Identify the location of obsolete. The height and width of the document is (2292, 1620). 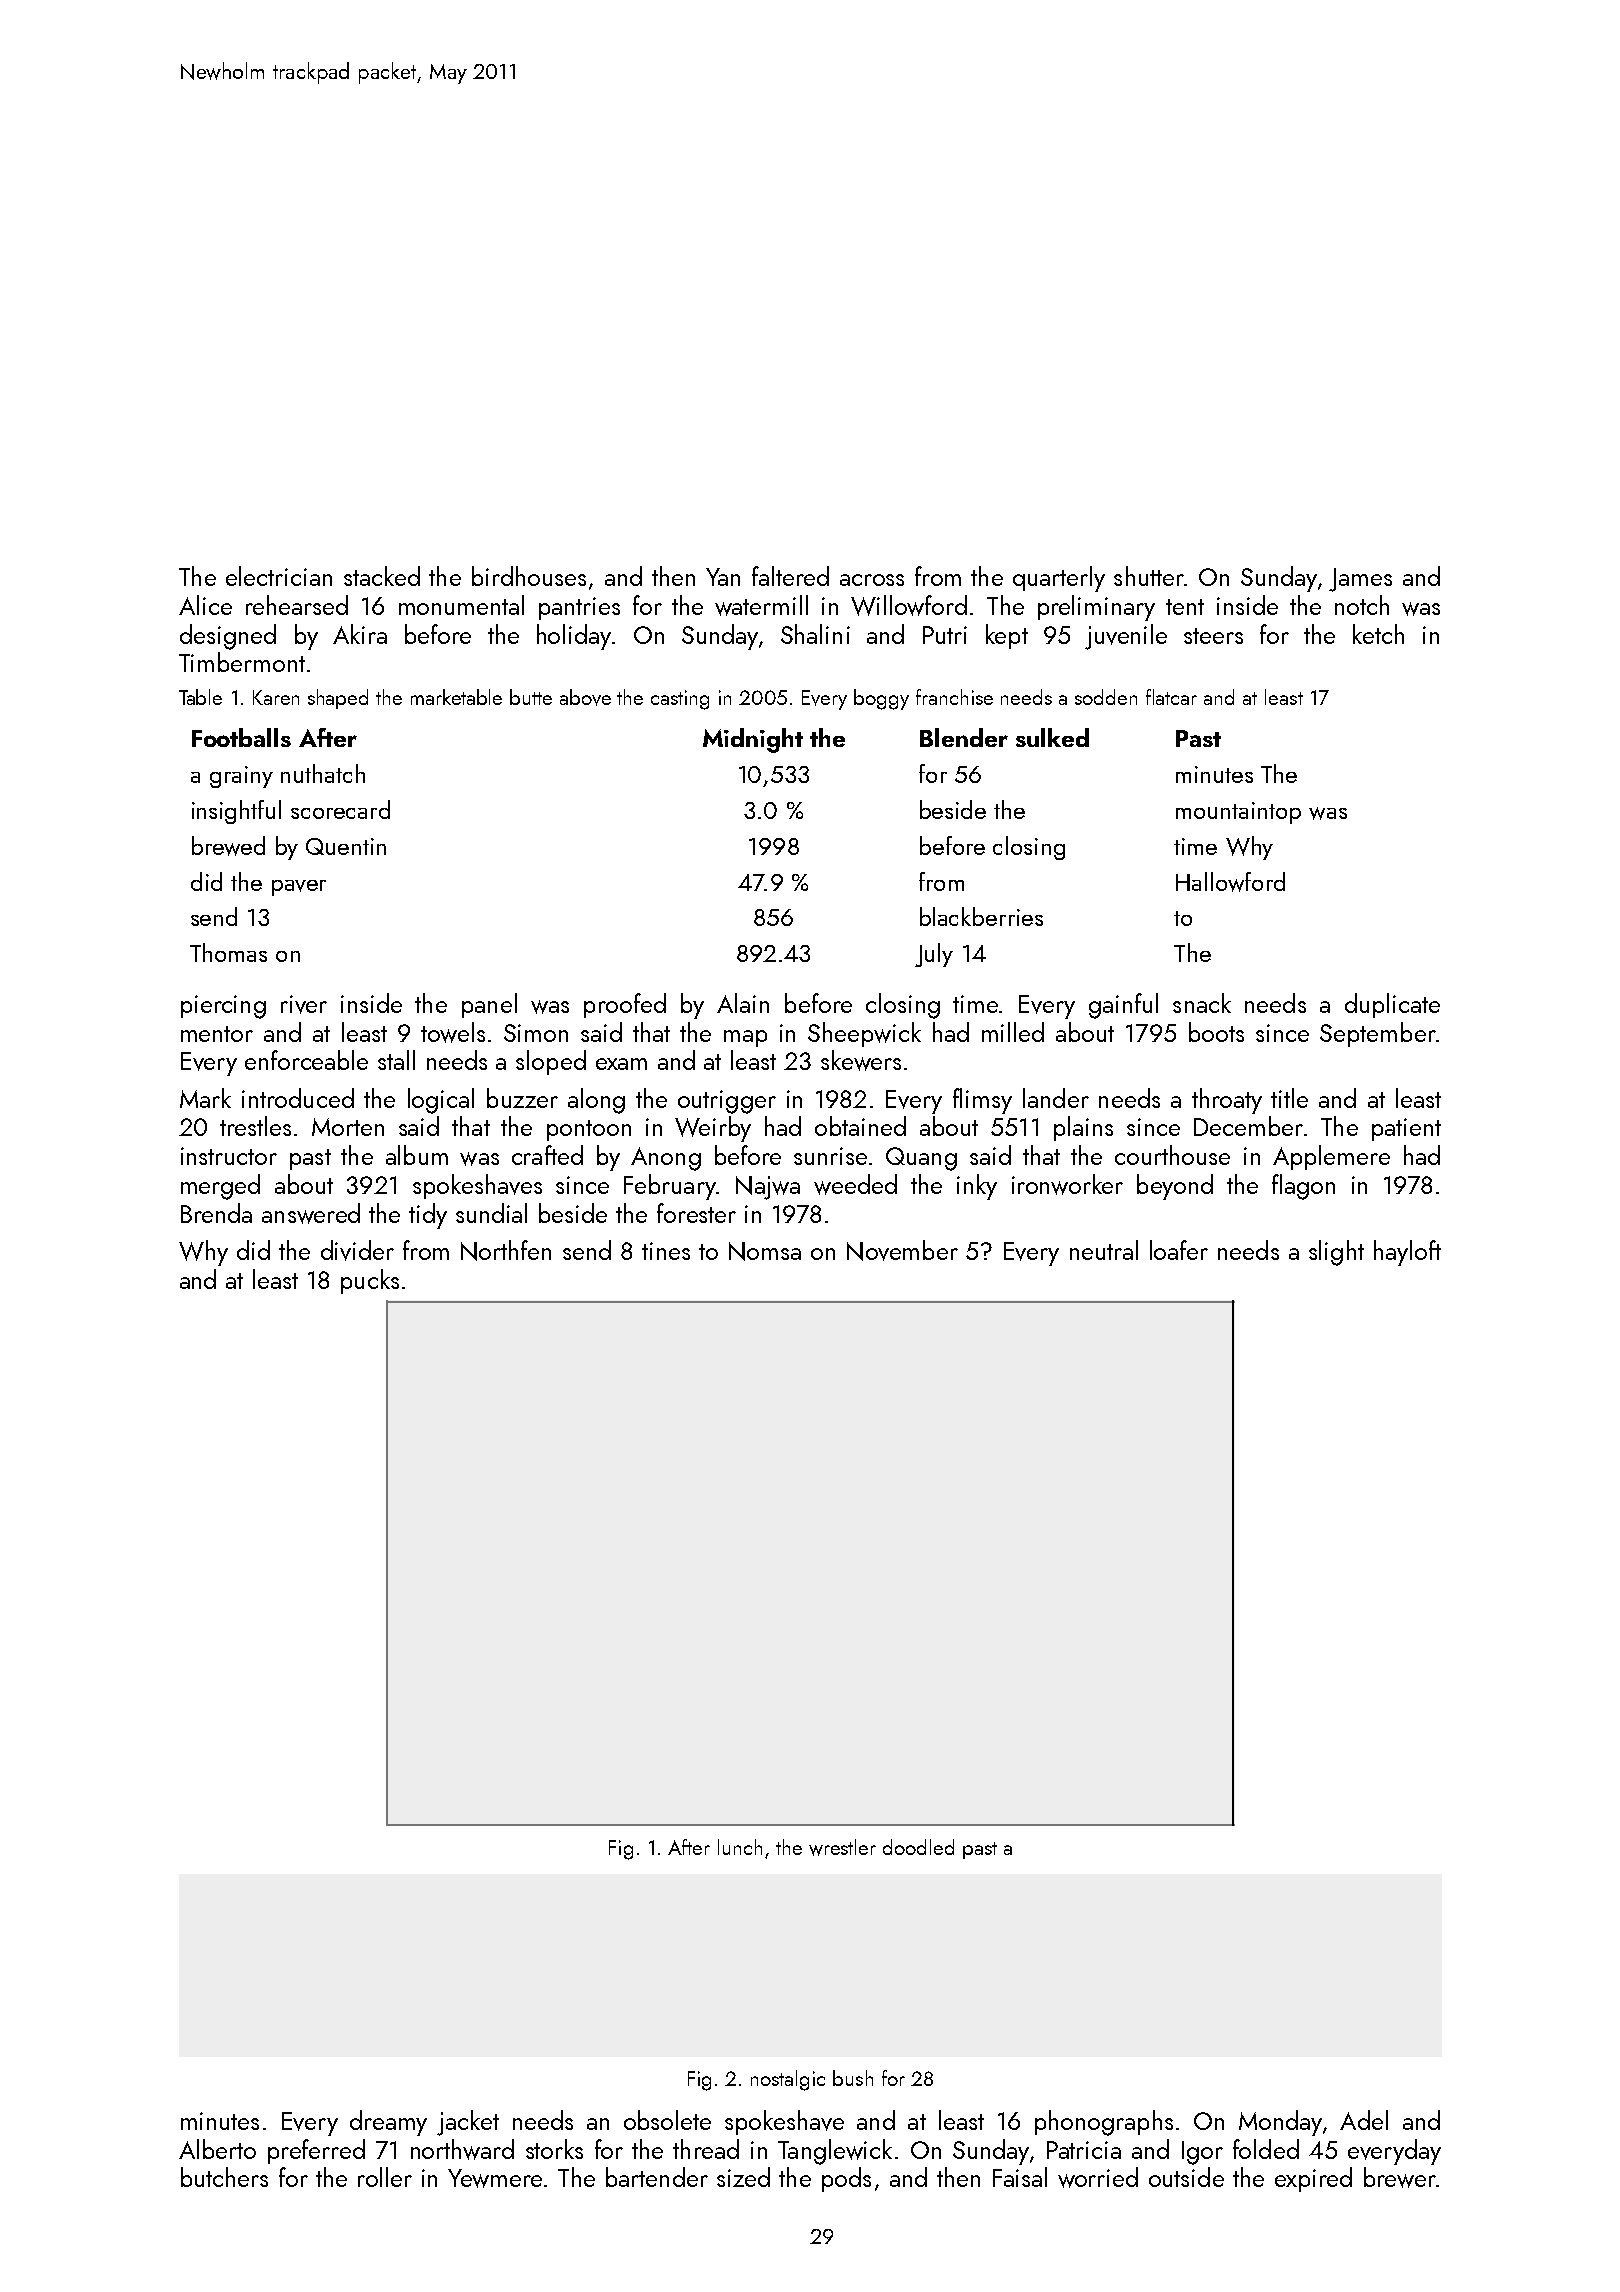
(667, 2120).
